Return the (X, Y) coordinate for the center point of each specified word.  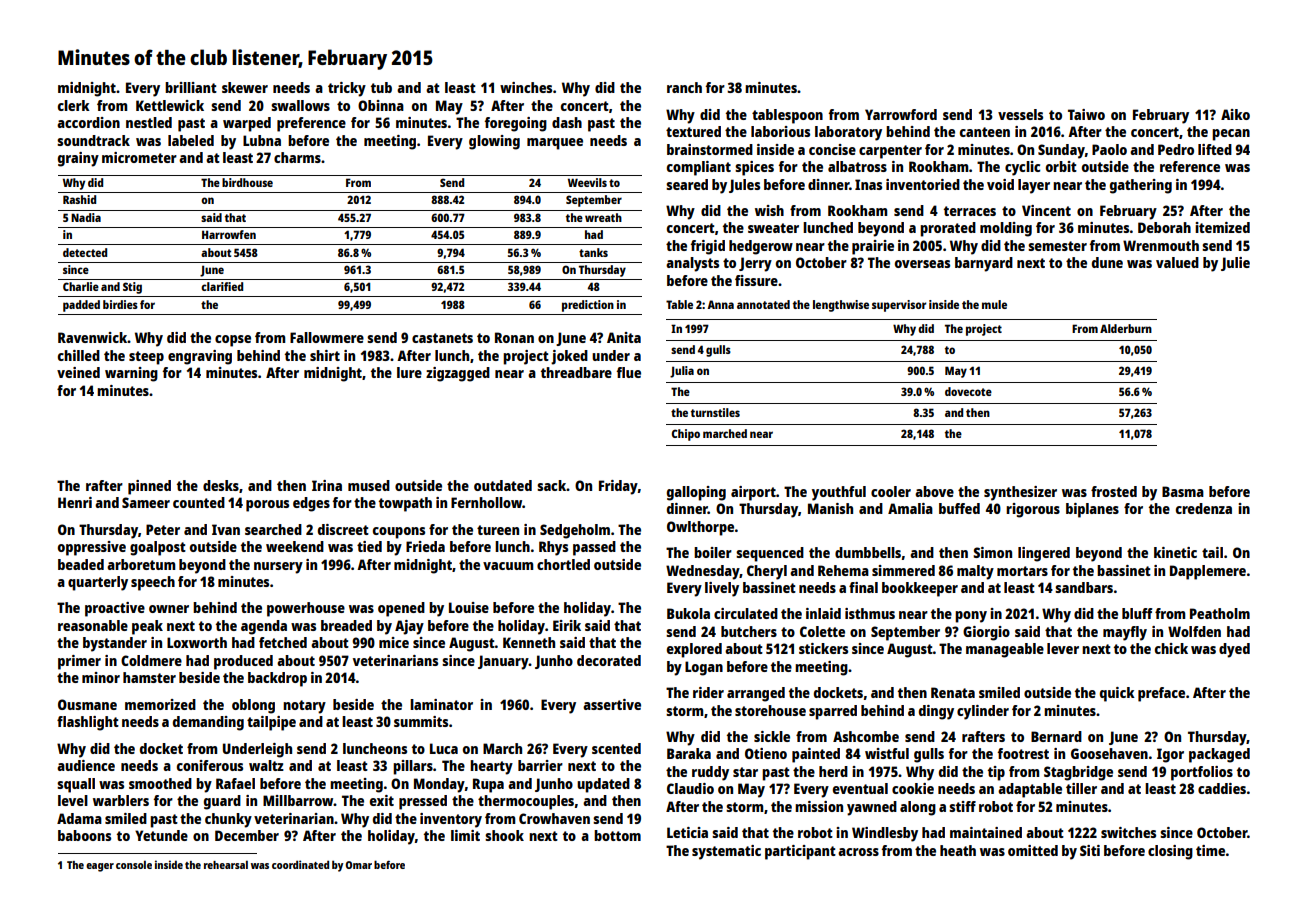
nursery (278, 568)
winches (526, 87)
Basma (1183, 491)
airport (753, 493)
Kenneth (529, 642)
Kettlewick (170, 105)
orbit (1061, 166)
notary (304, 707)
